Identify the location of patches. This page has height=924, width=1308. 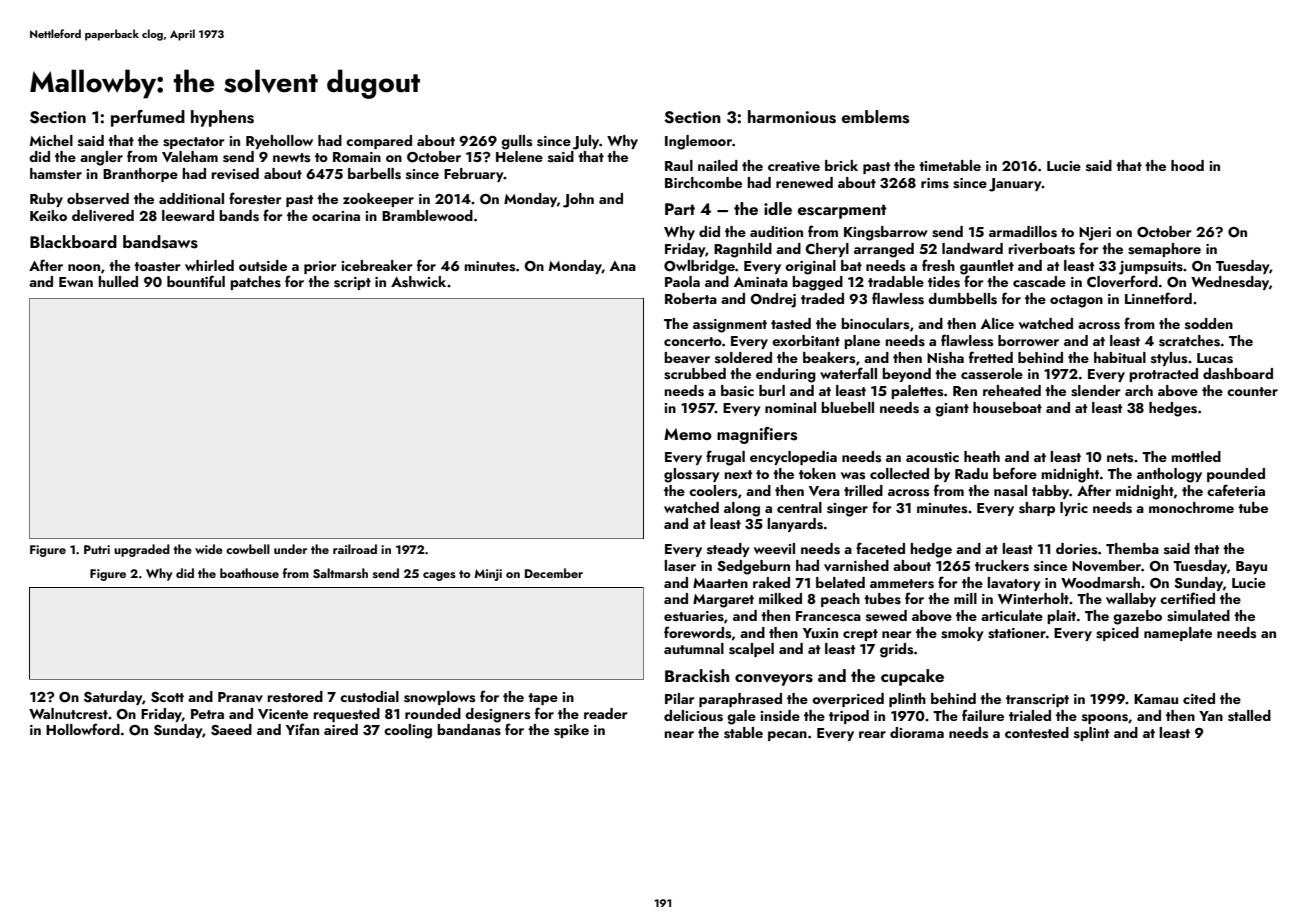
(255, 283).
